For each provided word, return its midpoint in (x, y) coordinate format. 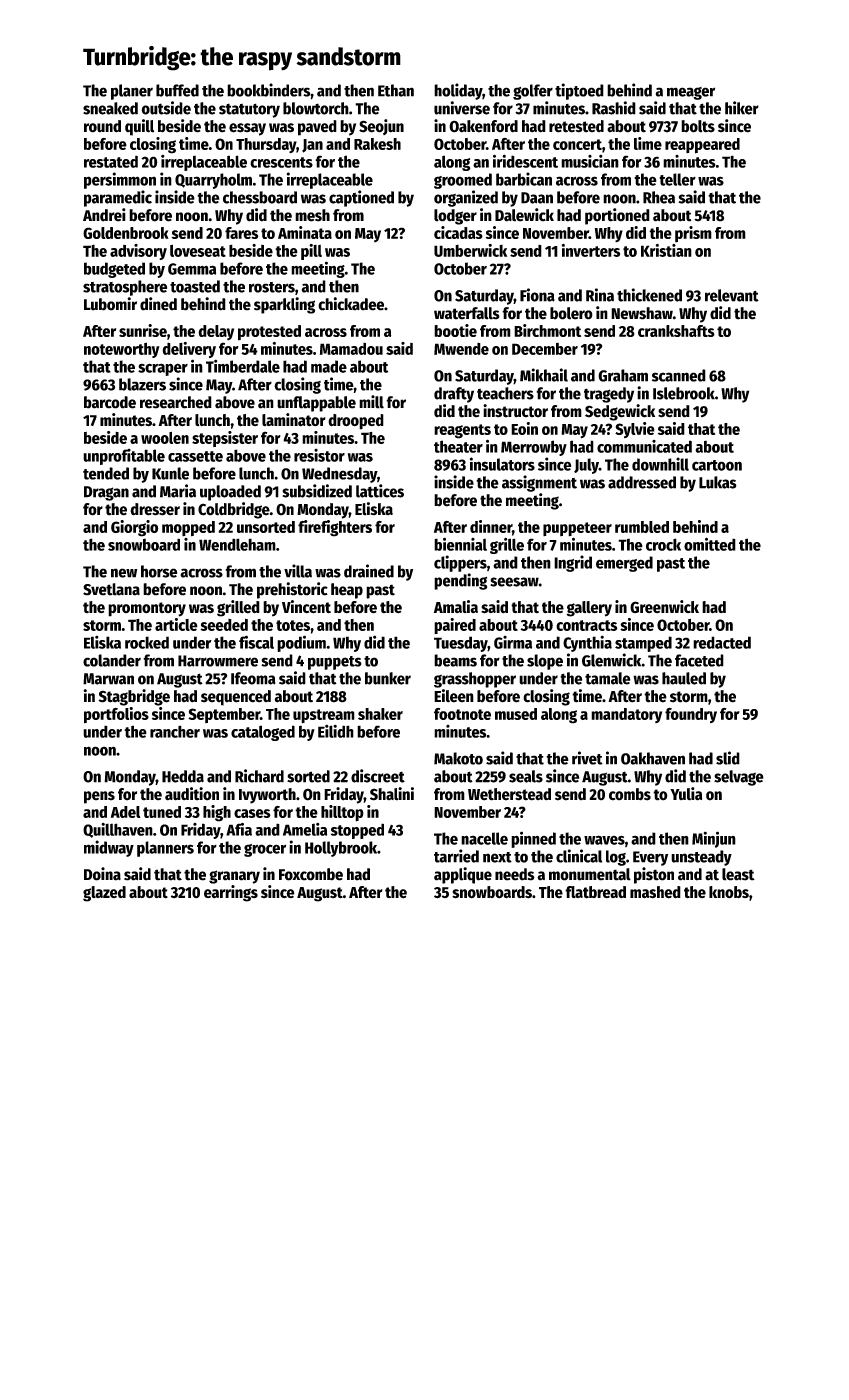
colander (112, 660)
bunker (388, 678)
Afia (239, 829)
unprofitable (124, 457)
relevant (732, 295)
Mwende (461, 349)
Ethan (396, 90)
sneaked (110, 108)
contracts (586, 625)
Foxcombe (311, 874)
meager (691, 93)
